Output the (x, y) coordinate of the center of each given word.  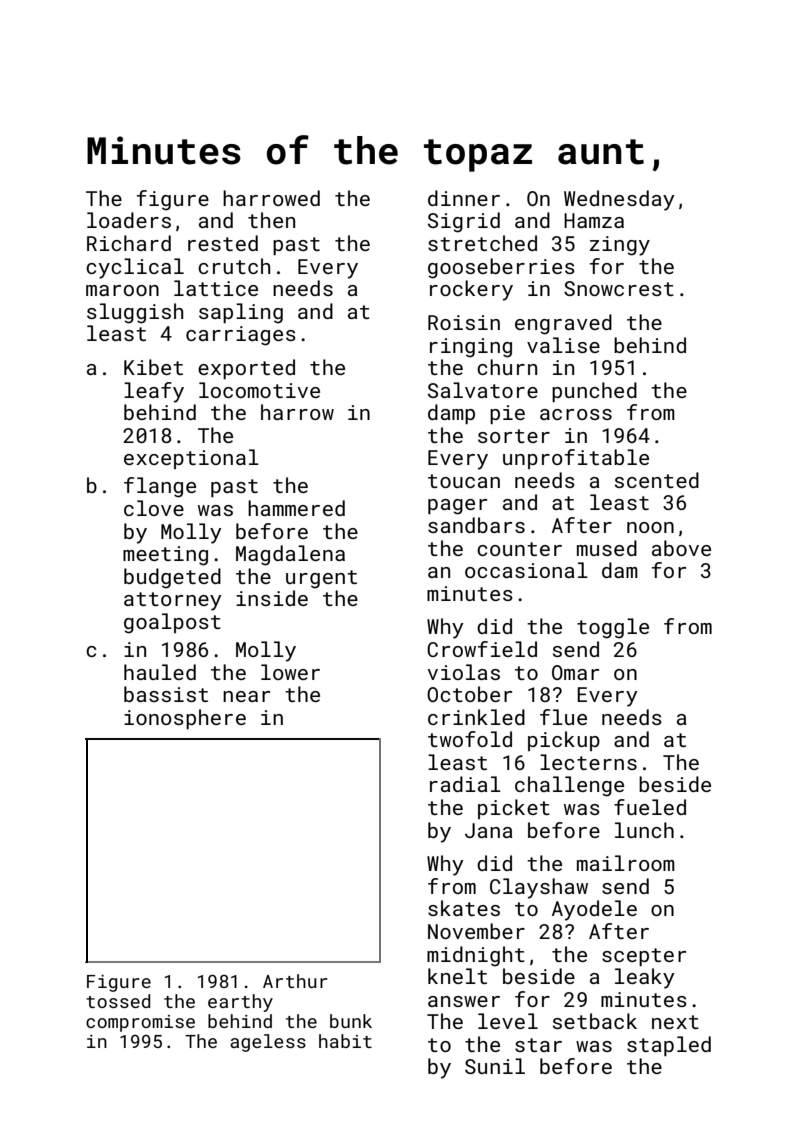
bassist (166, 694)
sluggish (135, 313)
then (271, 220)
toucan (464, 481)
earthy (240, 1003)
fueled (650, 807)
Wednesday (619, 200)
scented (657, 480)
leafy (154, 392)
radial (465, 784)
